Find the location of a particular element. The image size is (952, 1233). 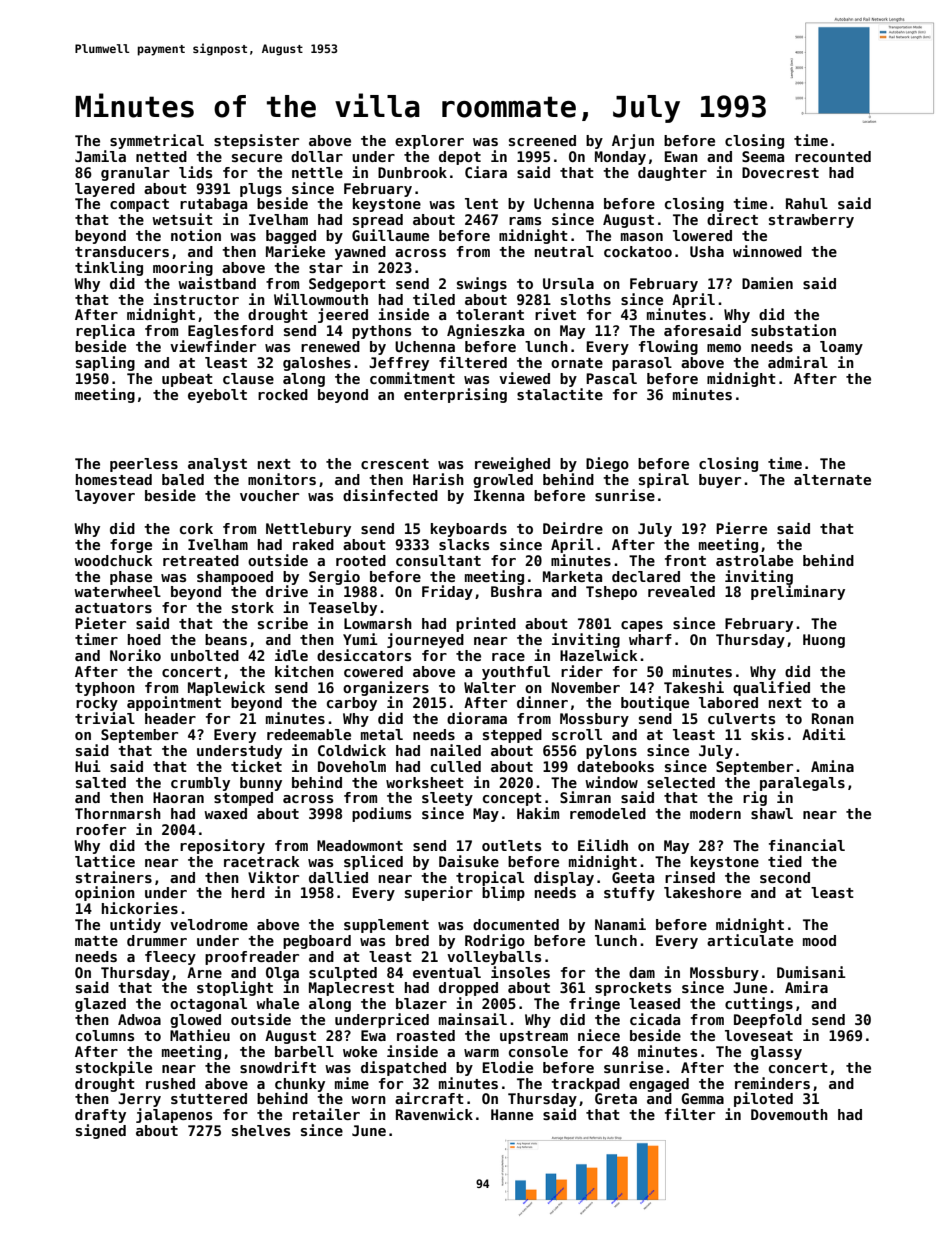

waterwheel is located at coordinates (117, 591).
